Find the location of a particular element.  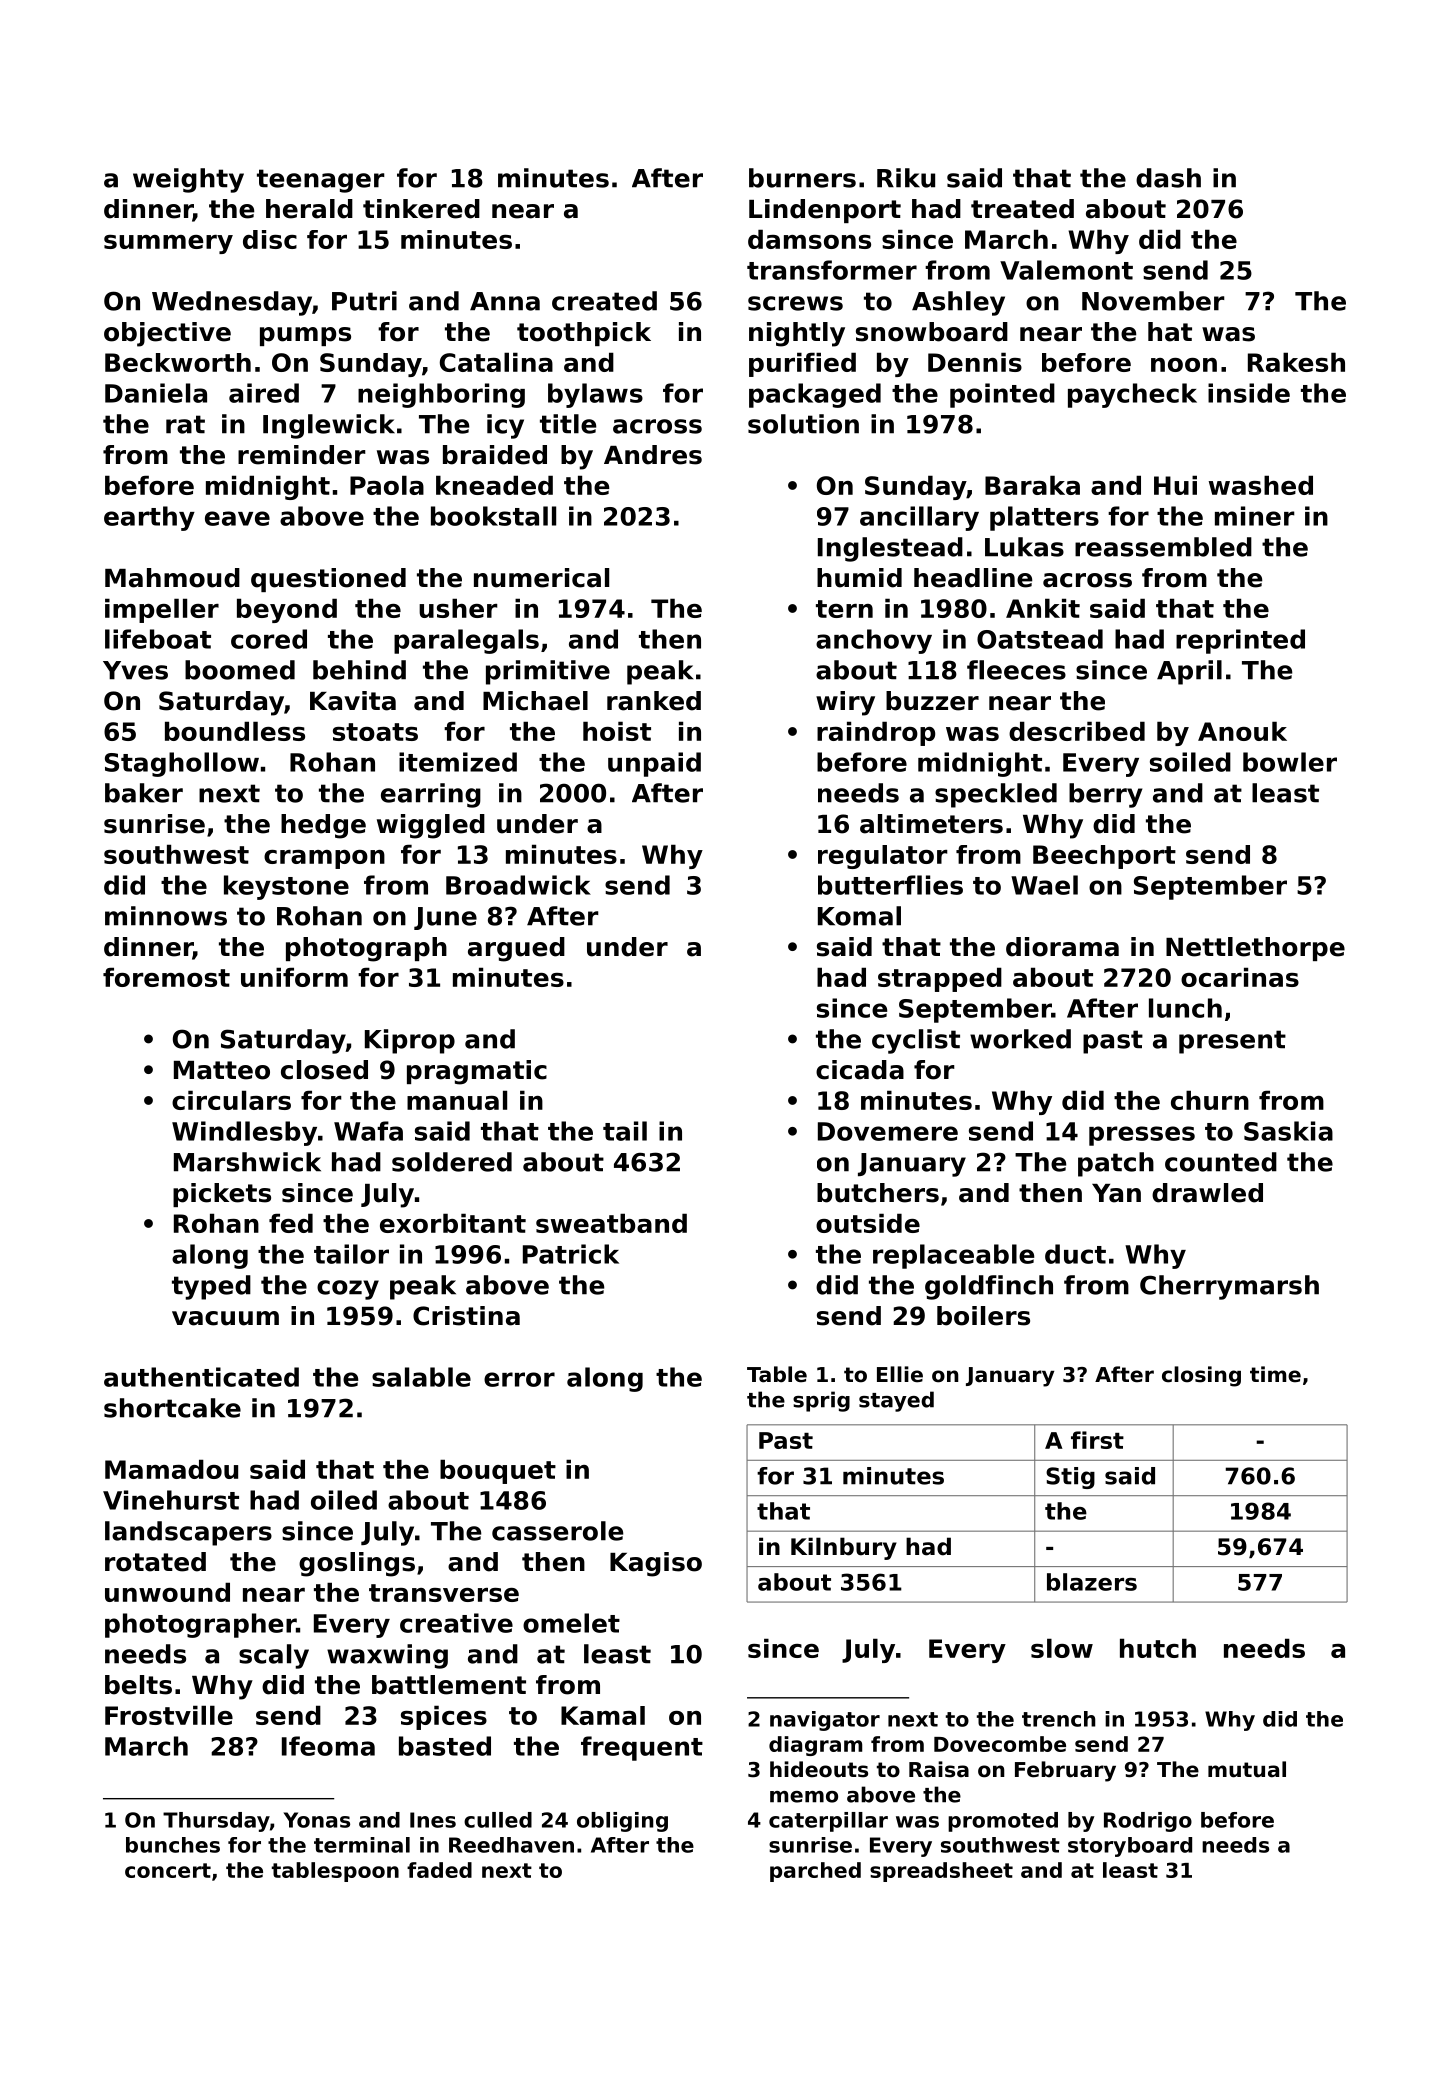

Rakesh is located at coordinates (1296, 362).
